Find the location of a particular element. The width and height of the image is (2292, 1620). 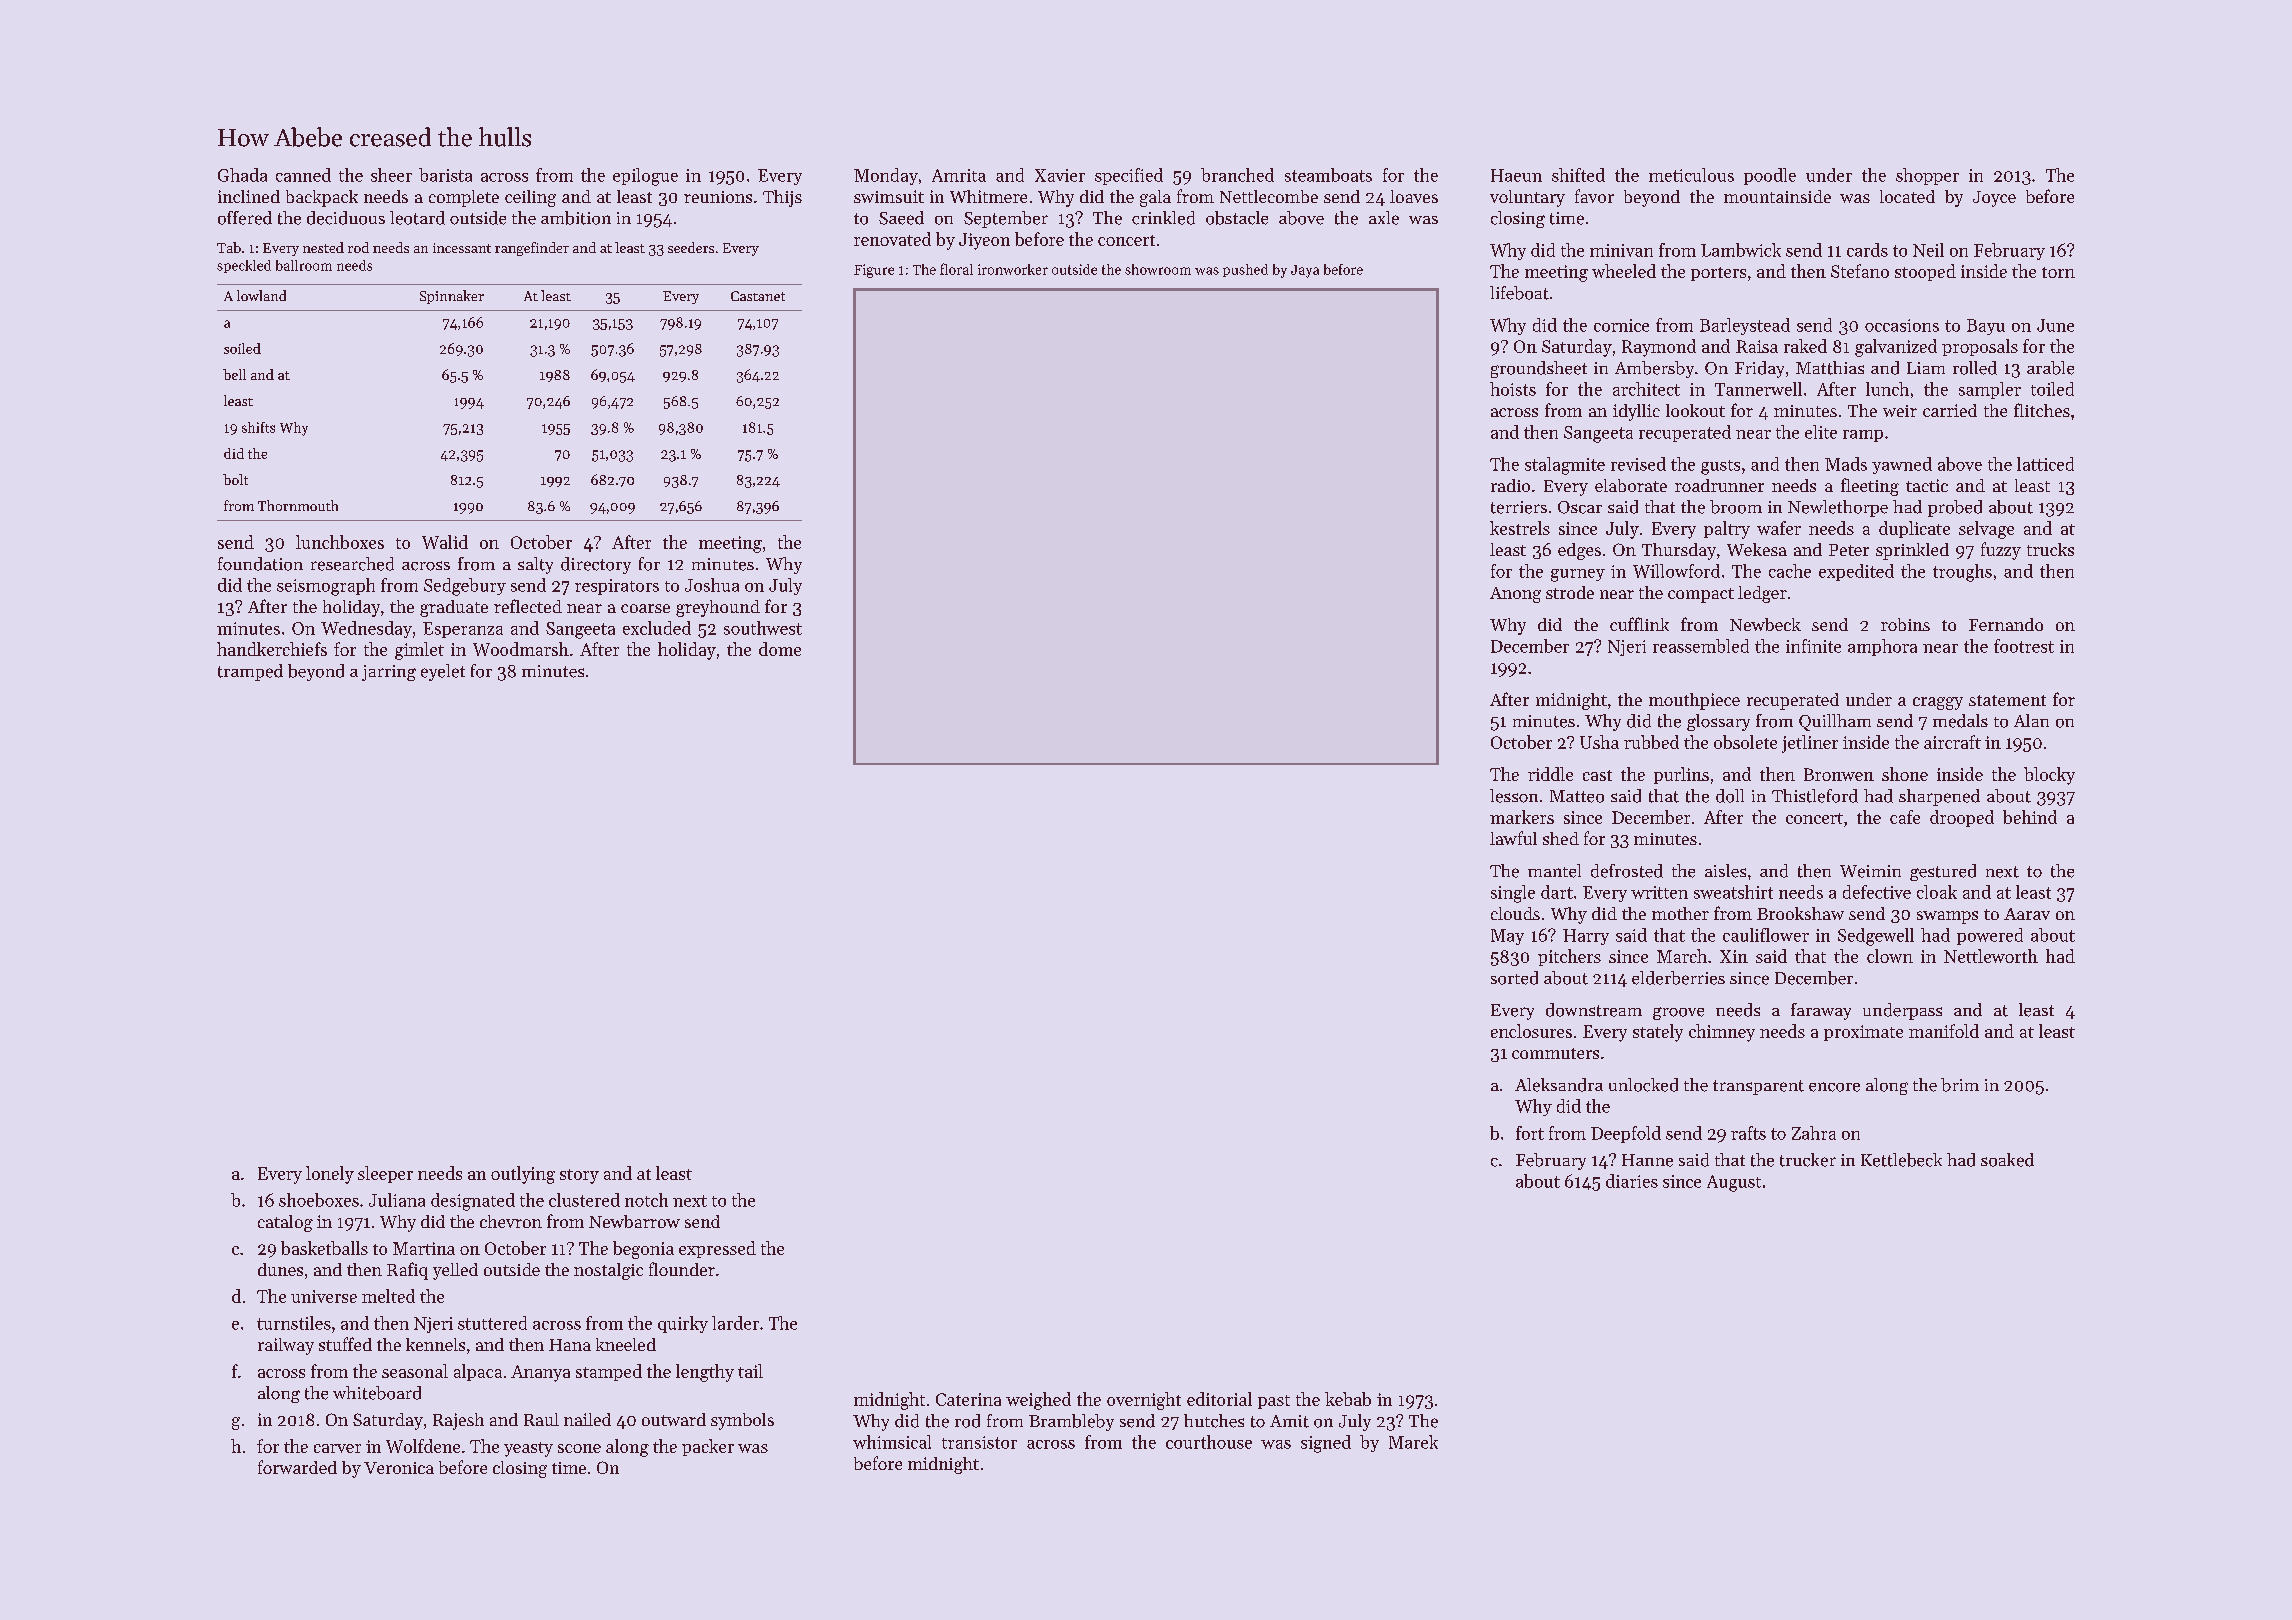

story is located at coordinates (579, 1176).
